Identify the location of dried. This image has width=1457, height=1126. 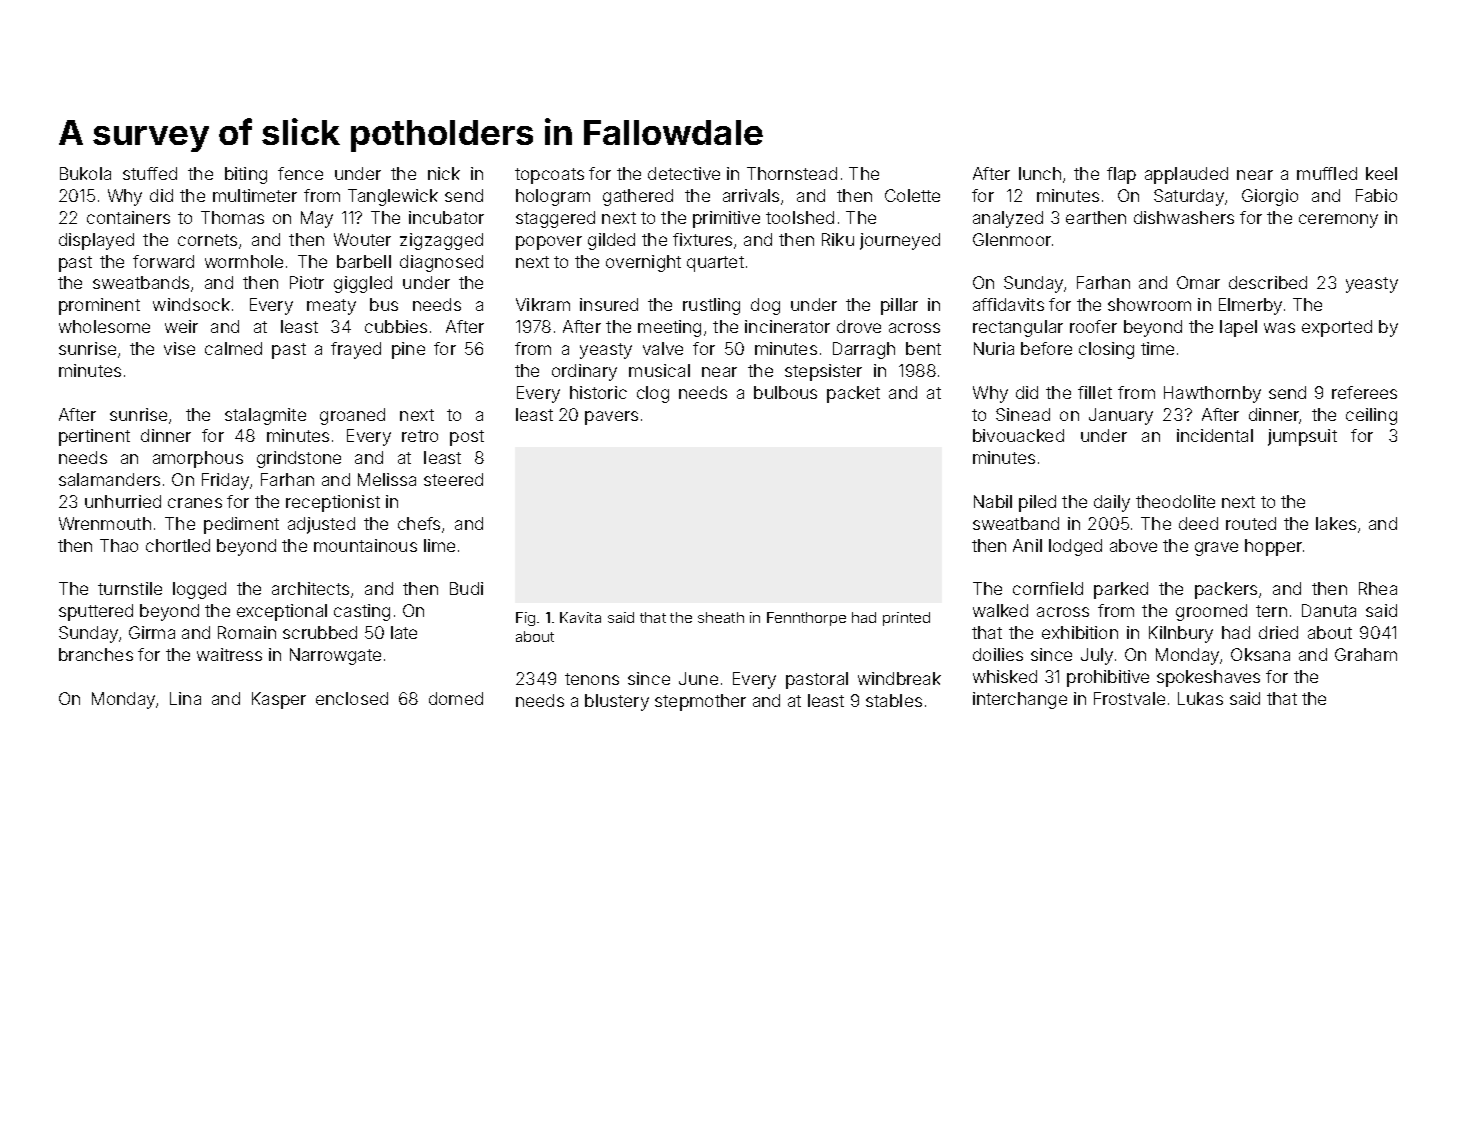
(1278, 632).
